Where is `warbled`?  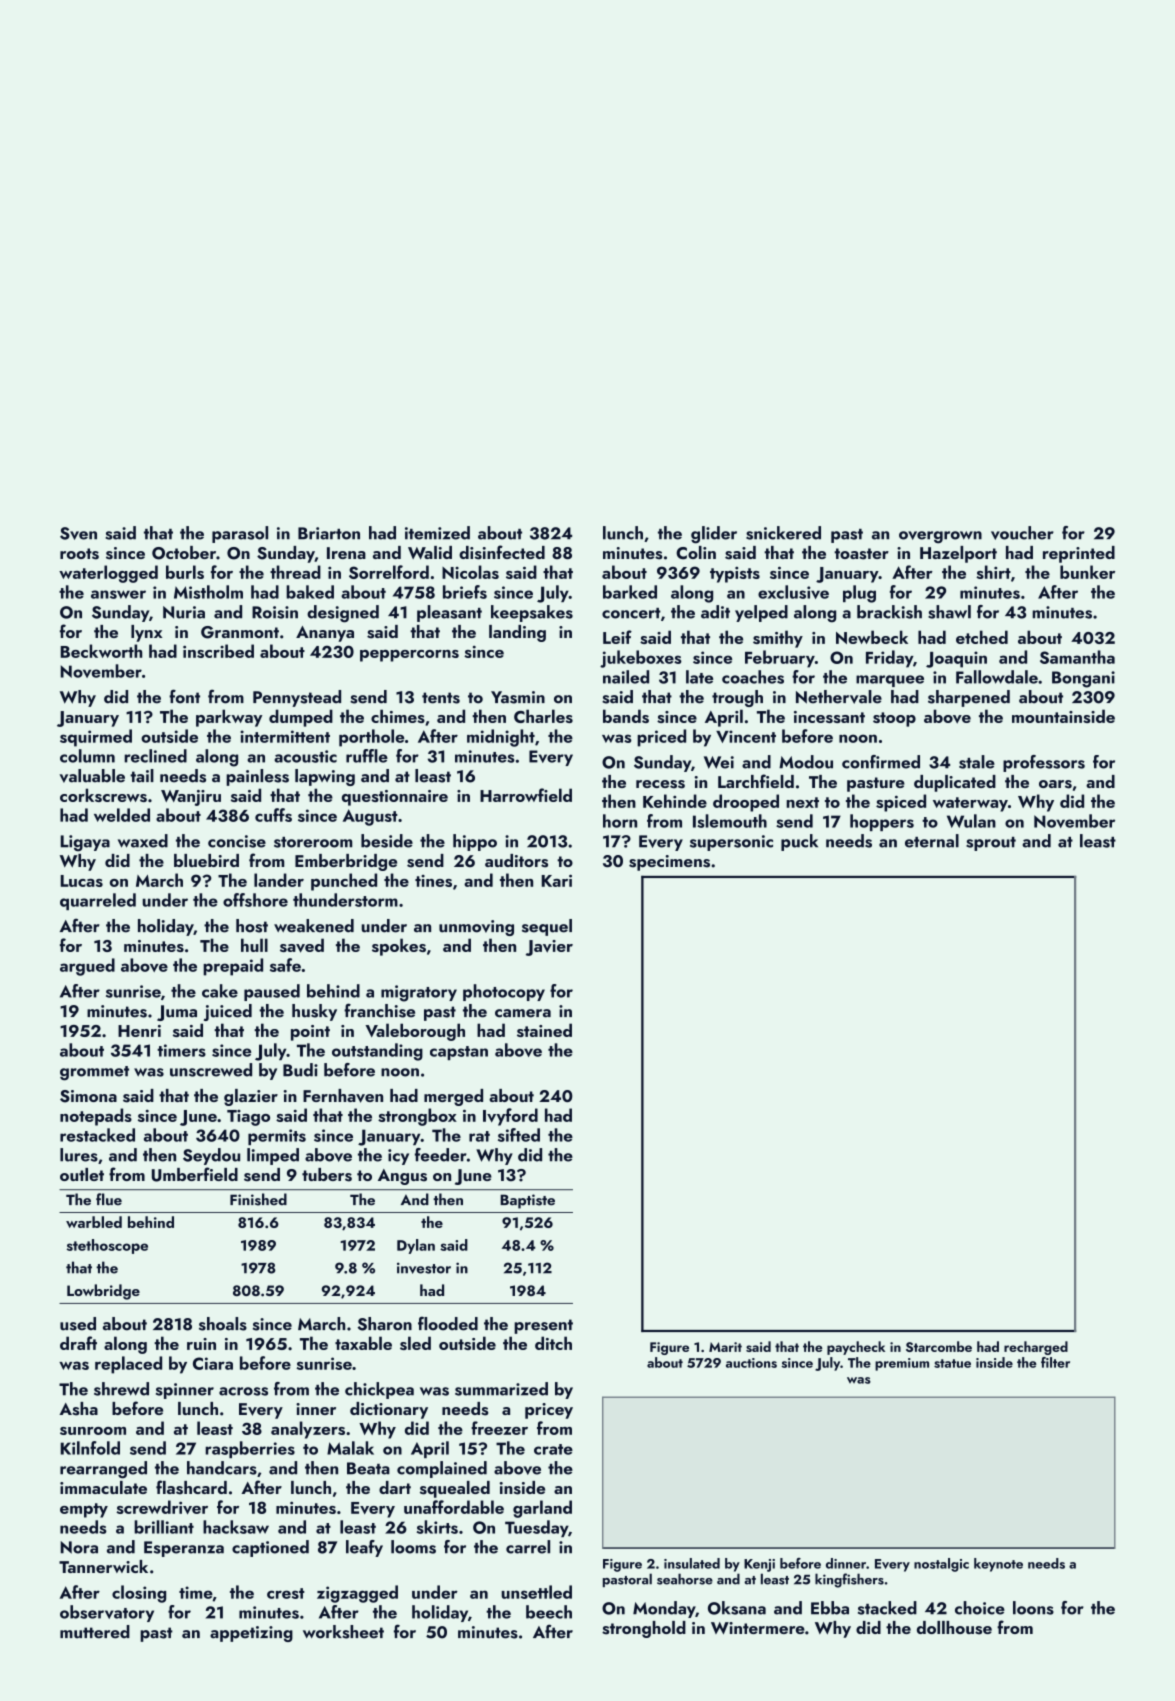 warbled is located at coordinates (94, 1222).
